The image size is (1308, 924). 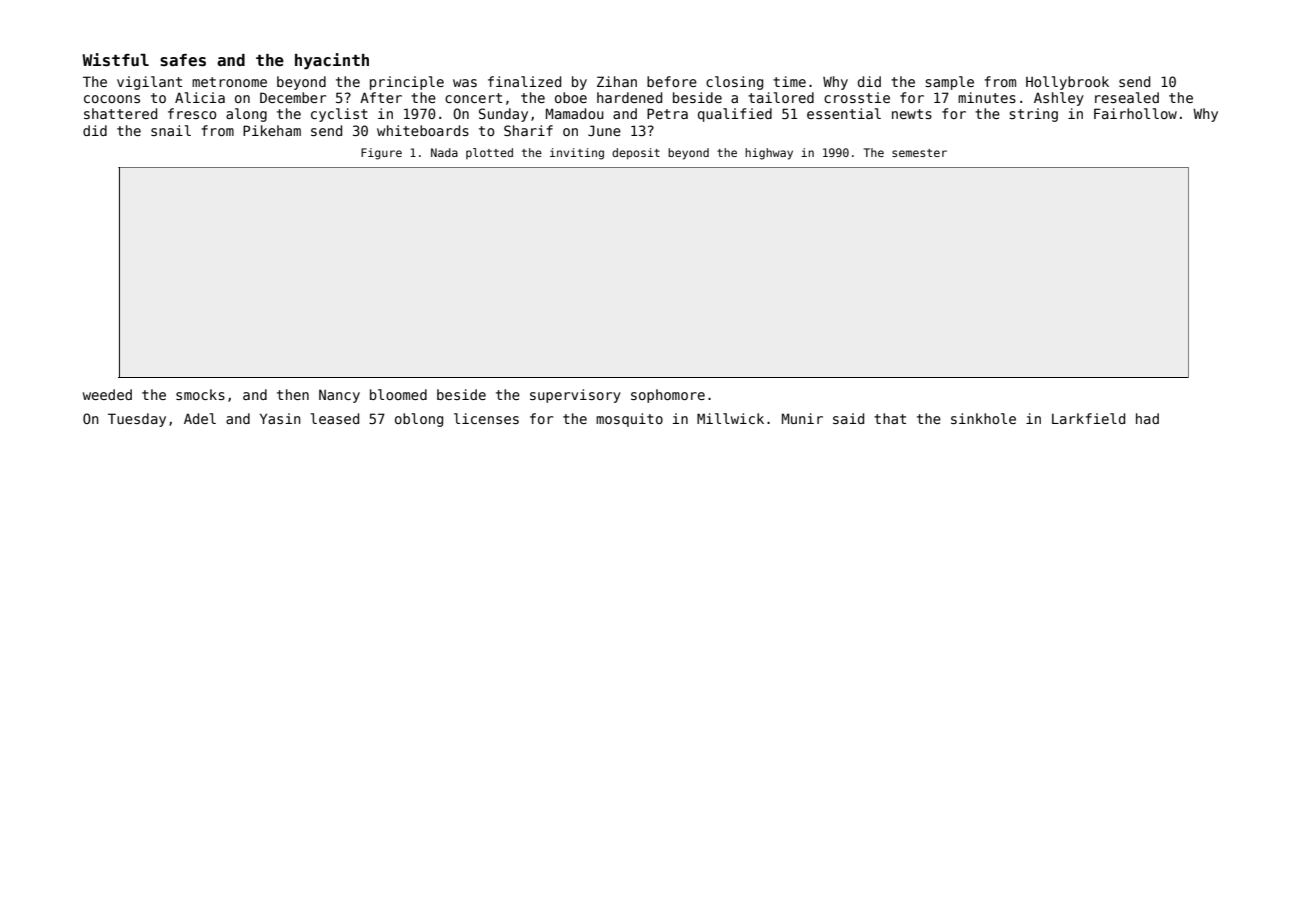 What do you see at coordinates (200, 394) in the page?
I see `smocks` at bounding box center [200, 394].
